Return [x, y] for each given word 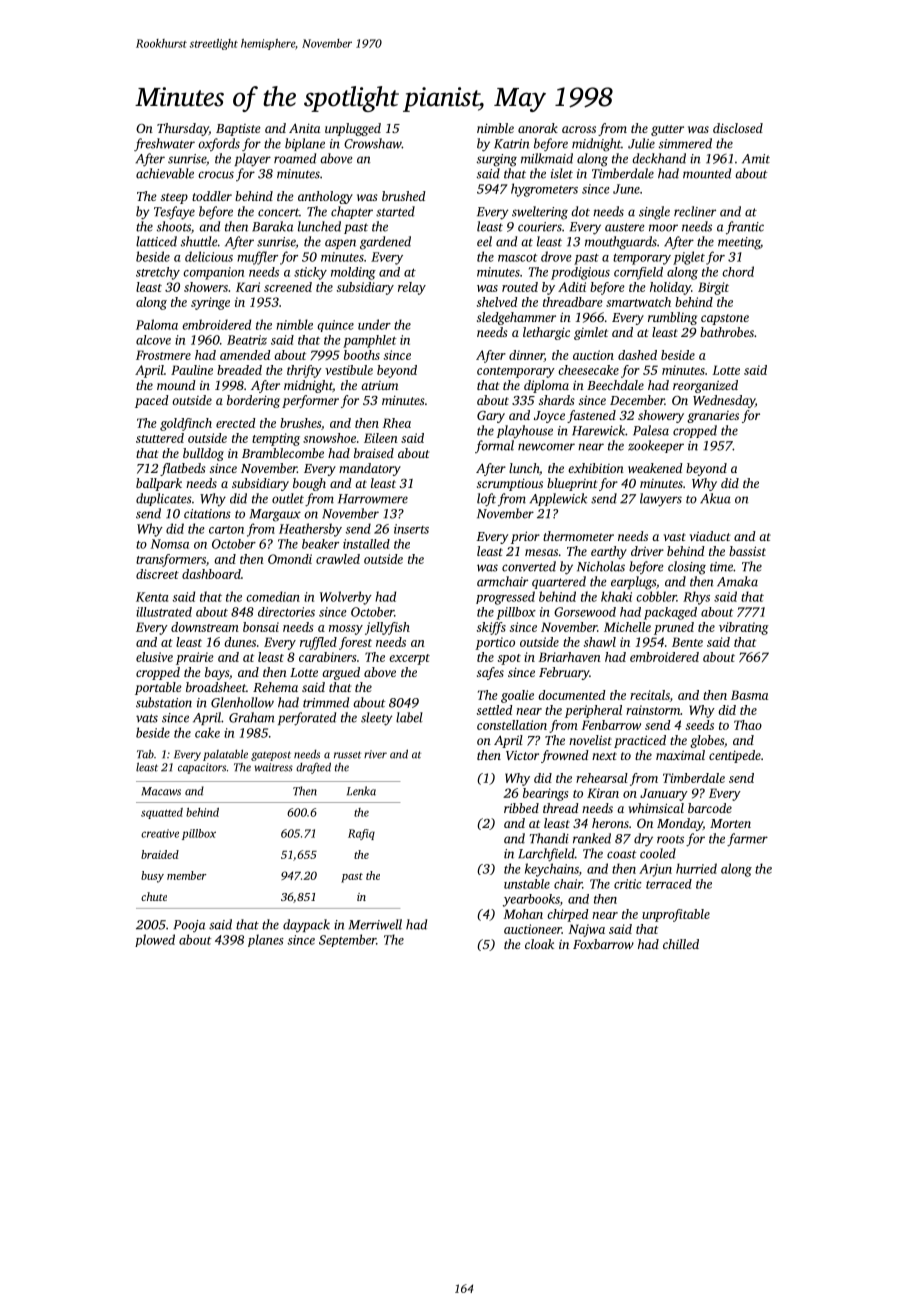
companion [213, 273]
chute [154, 896]
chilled [681, 944]
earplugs [633, 583]
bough [309, 484]
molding [353, 273]
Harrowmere [373, 499]
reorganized [705, 386]
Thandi [549, 838]
